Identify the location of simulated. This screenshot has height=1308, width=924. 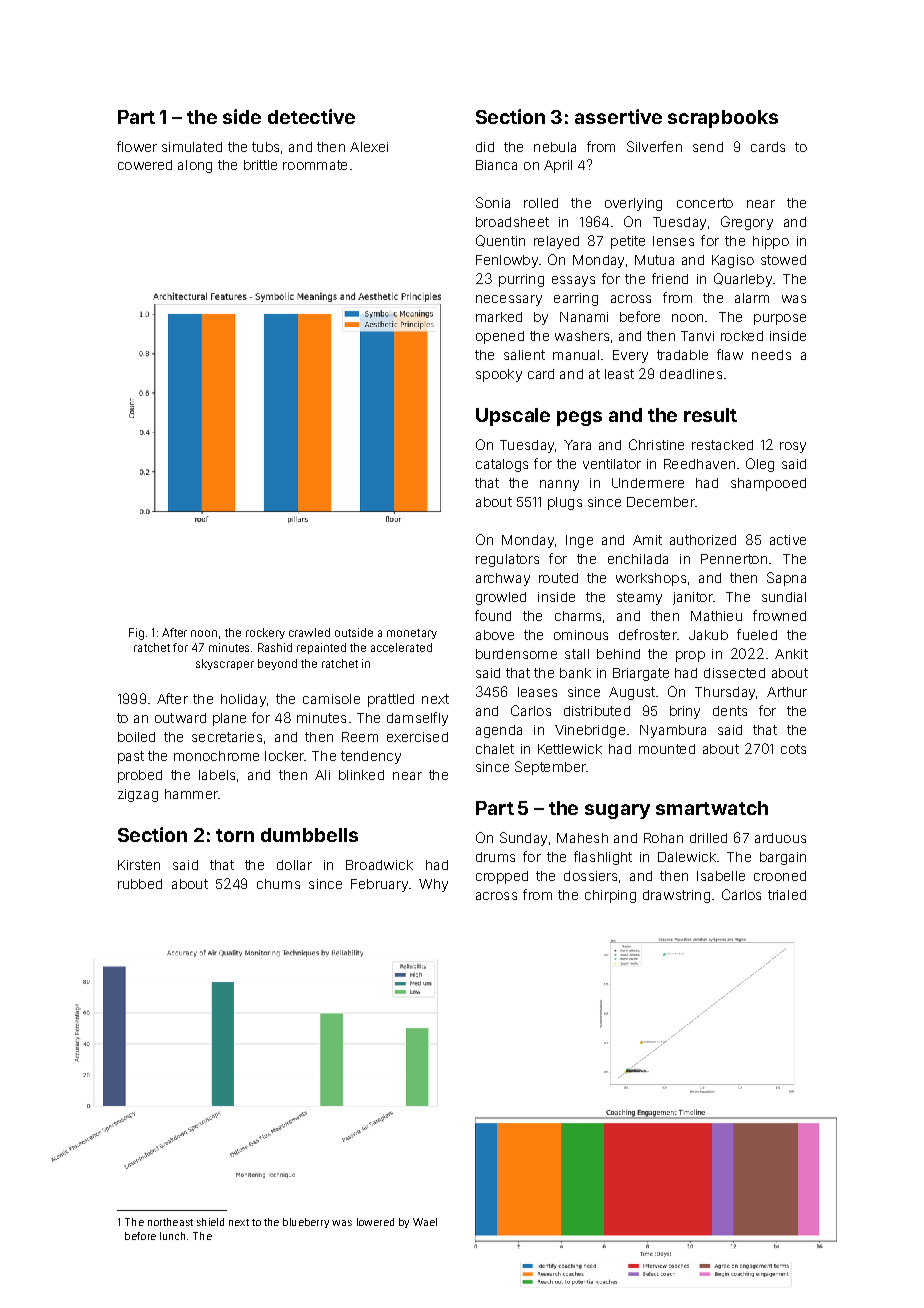
(192, 147).
